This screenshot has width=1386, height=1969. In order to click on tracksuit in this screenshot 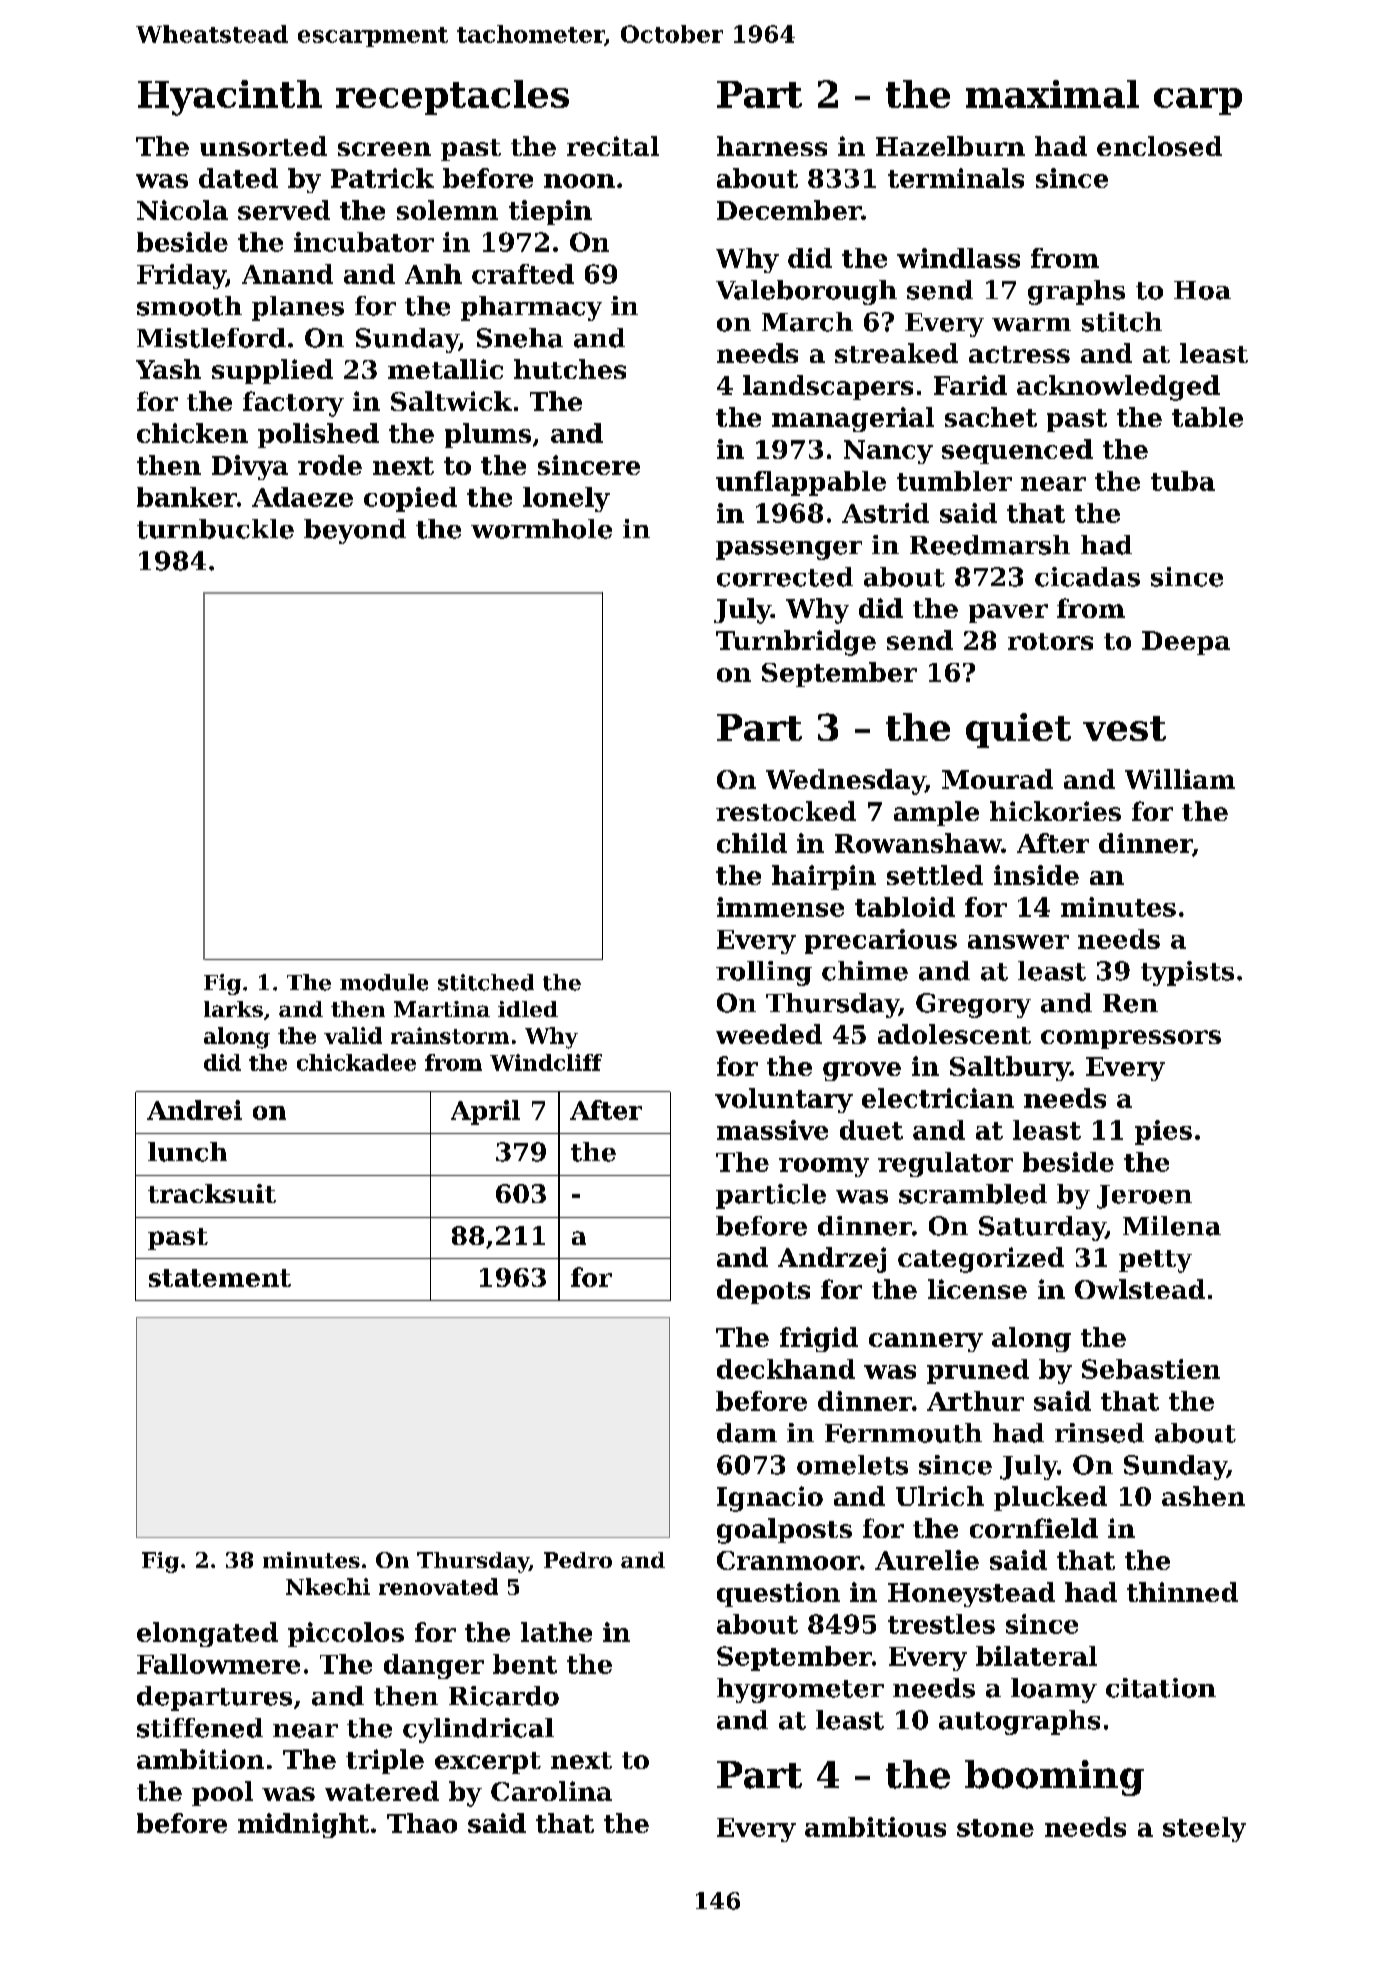, I will do `click(212, 1193)`.
